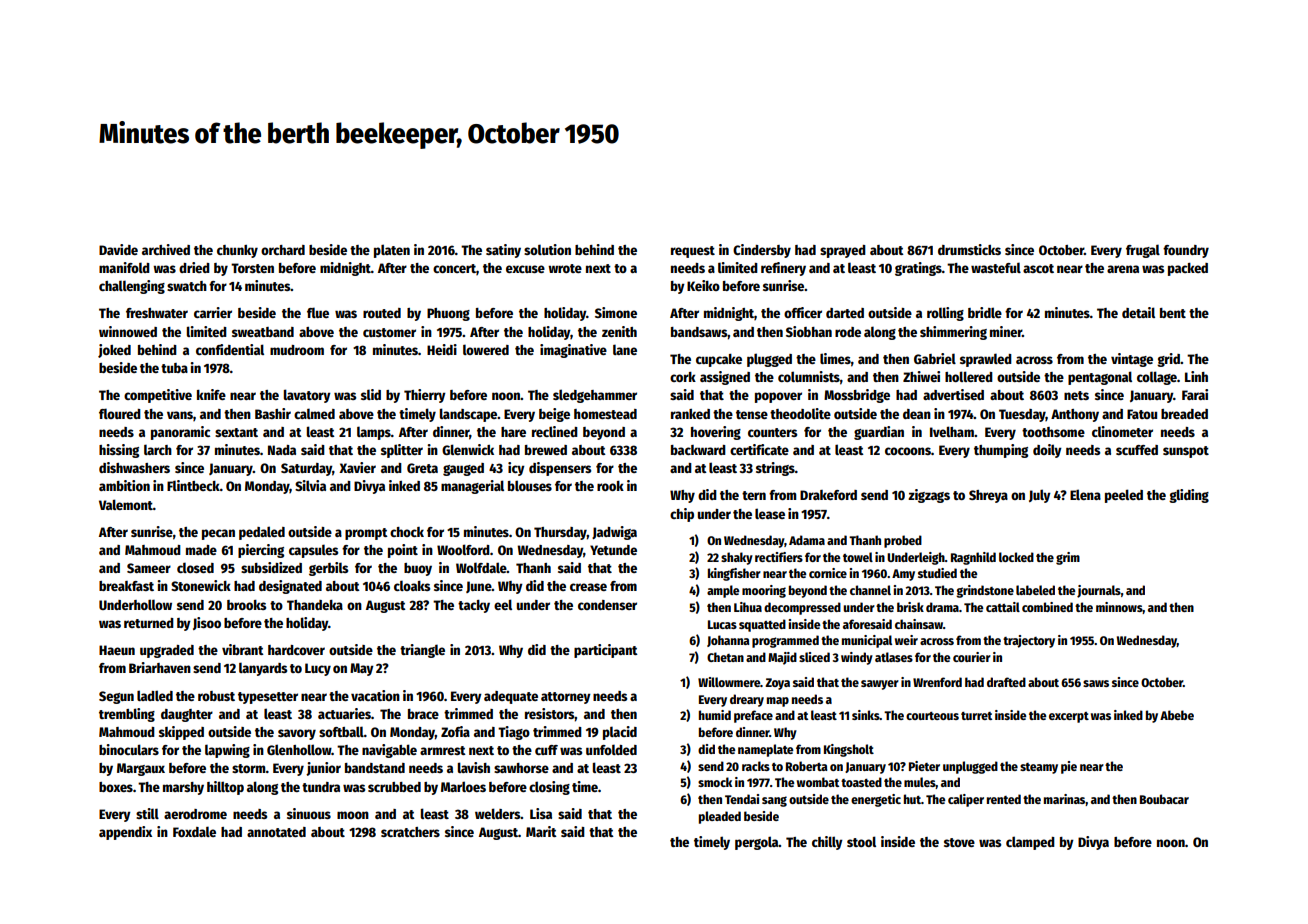 Image resolution: width=1308 pixels, height=924 pixels. What do you see at coordinates (249, 768) in the screenshot?
I see `storm` at bounding box center [249, 768].
